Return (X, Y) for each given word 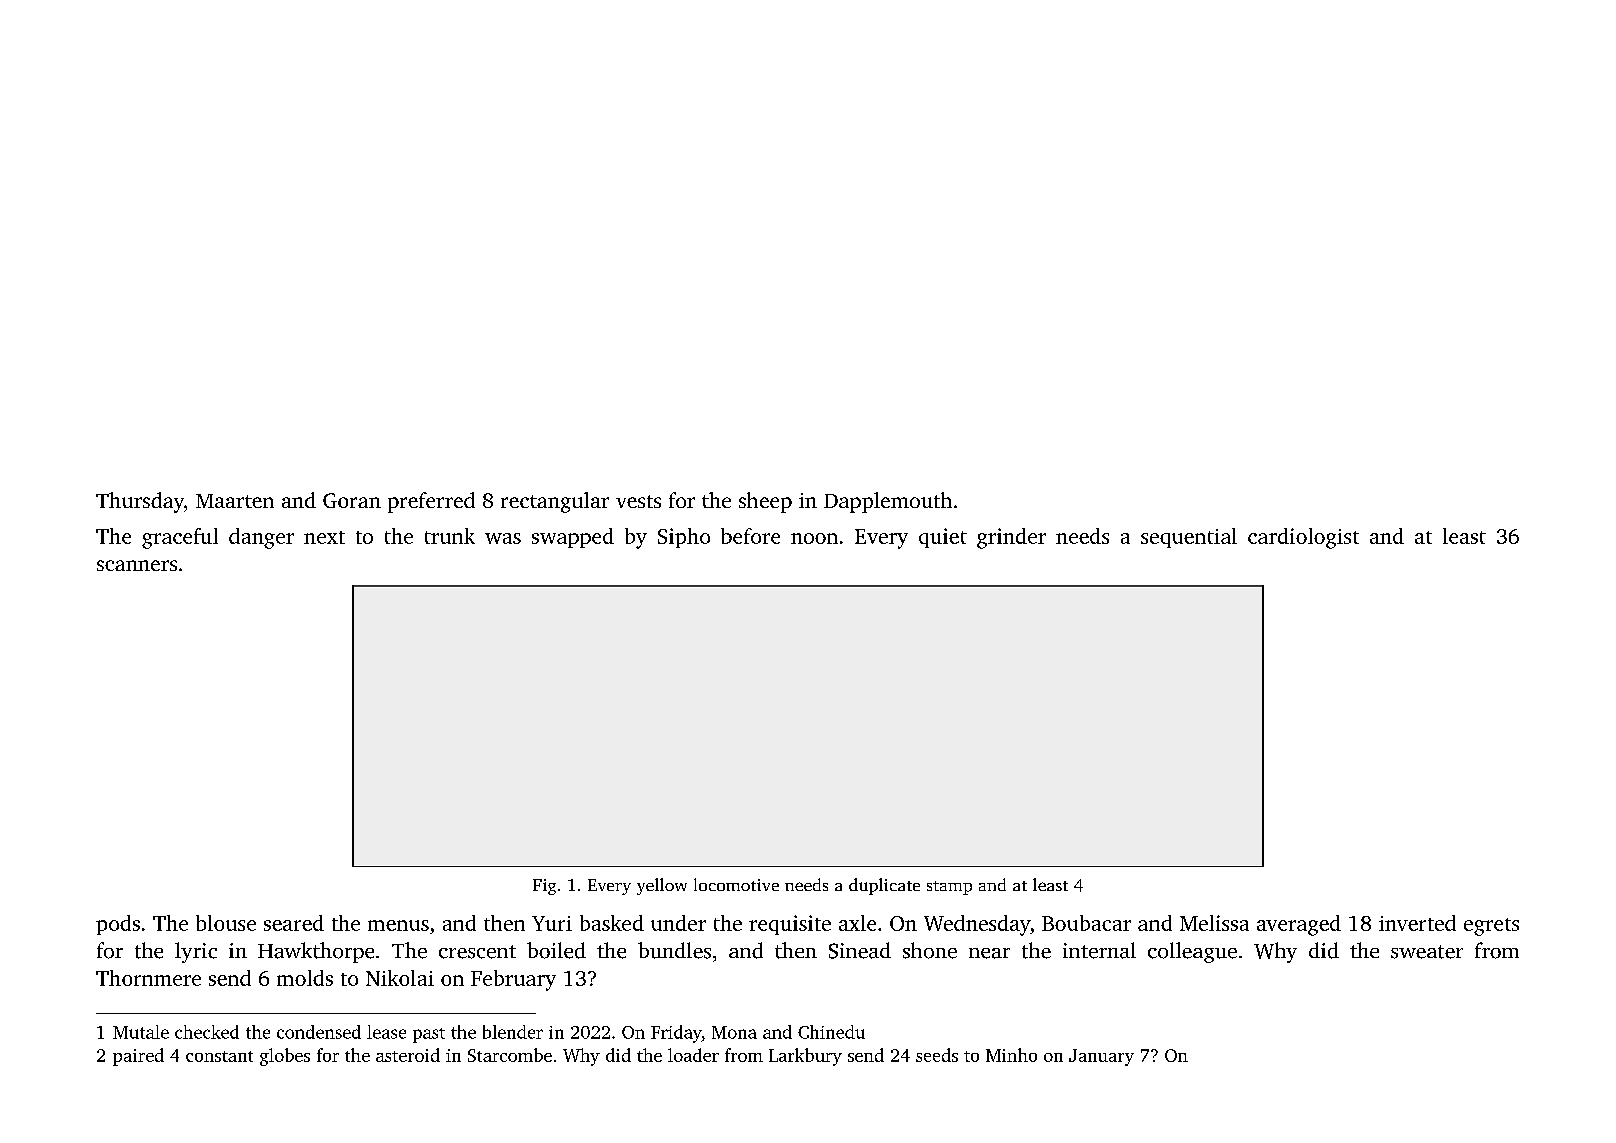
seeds (937, 1055)
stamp (949, 888)
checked (207, 1032)
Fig (544, 887)
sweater (1427, 952)
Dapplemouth (888, 502)
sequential (1189, 538)
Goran (352, 500)
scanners (137, 565)
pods (118, 925)
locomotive (736, 884)
